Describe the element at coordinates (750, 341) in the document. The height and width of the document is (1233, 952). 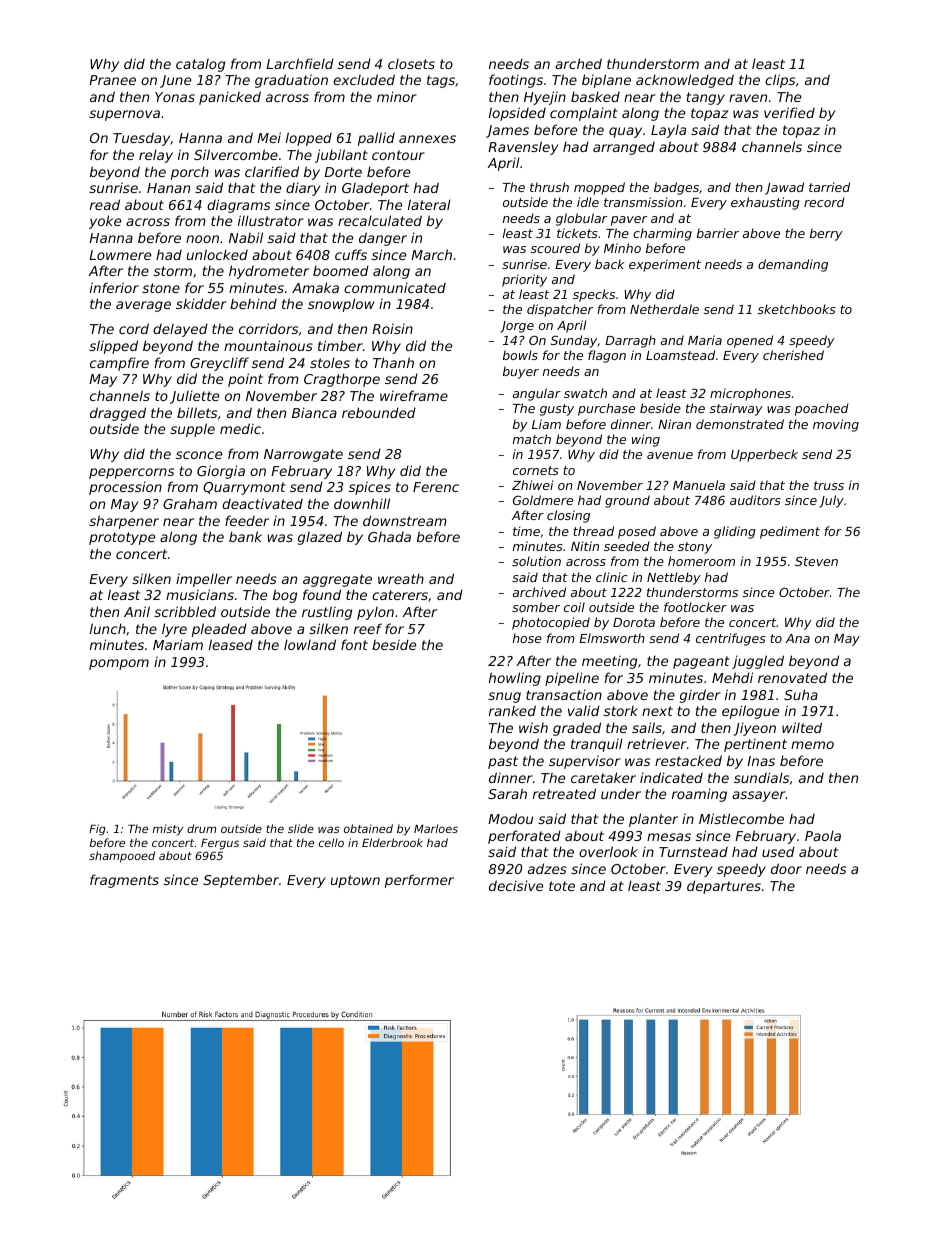
I see `opened` at that location.
